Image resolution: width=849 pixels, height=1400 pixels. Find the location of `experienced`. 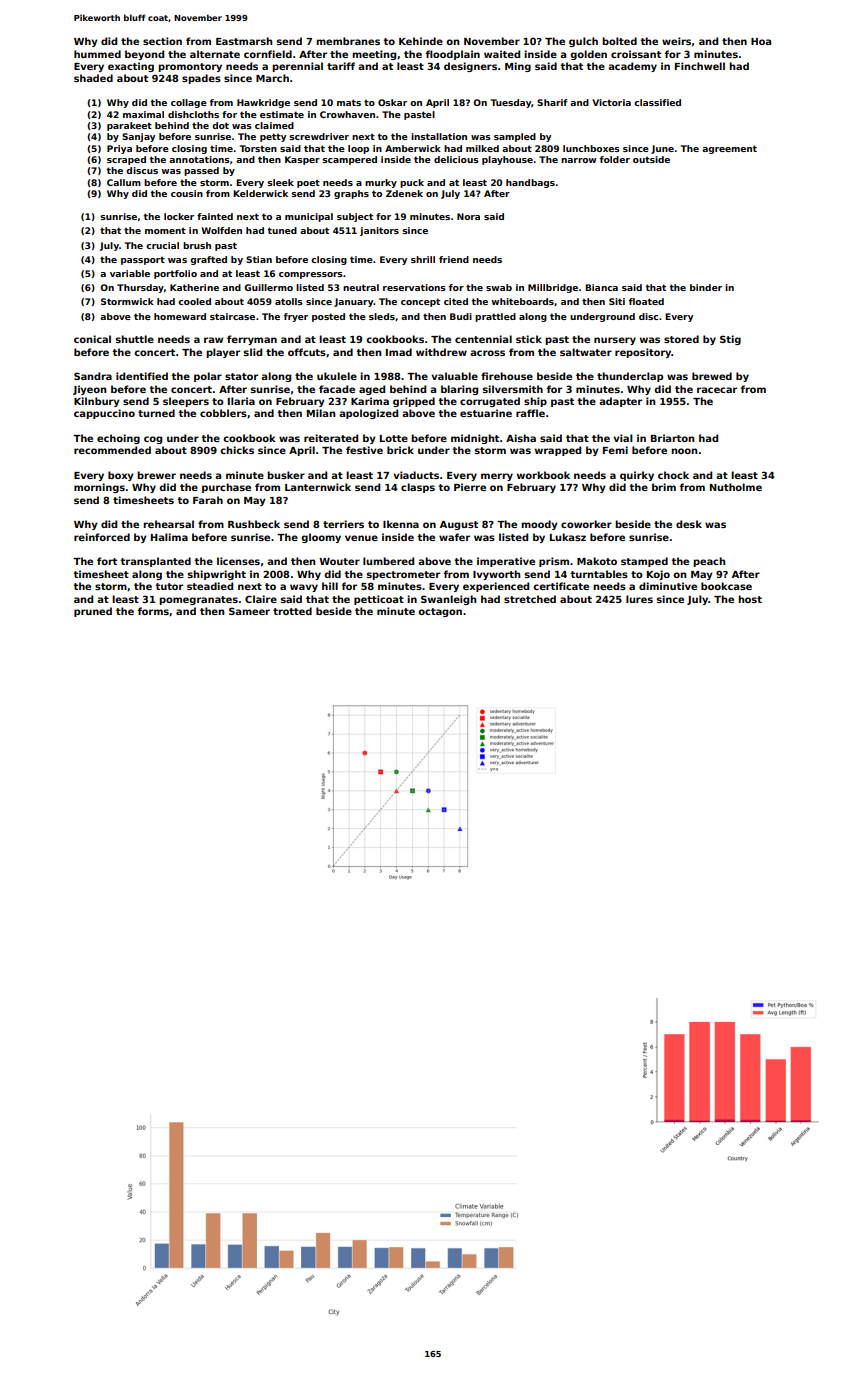

experienced is located at coordinates (496, 587).
